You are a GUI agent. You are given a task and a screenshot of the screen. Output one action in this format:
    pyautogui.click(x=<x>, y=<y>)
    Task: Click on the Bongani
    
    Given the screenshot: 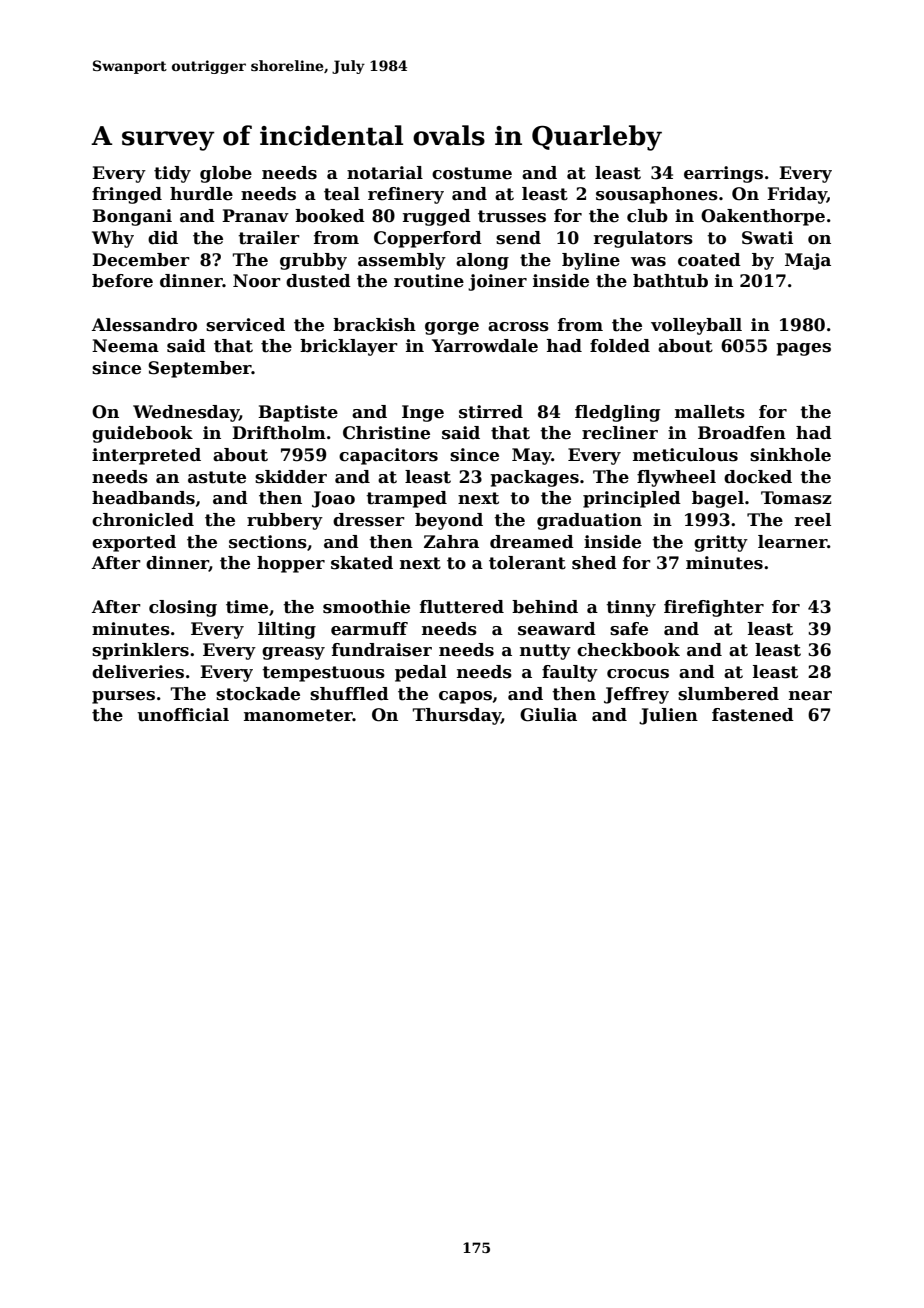 What is the action you would take?
    pyautogui.click(x=132, y=217)
